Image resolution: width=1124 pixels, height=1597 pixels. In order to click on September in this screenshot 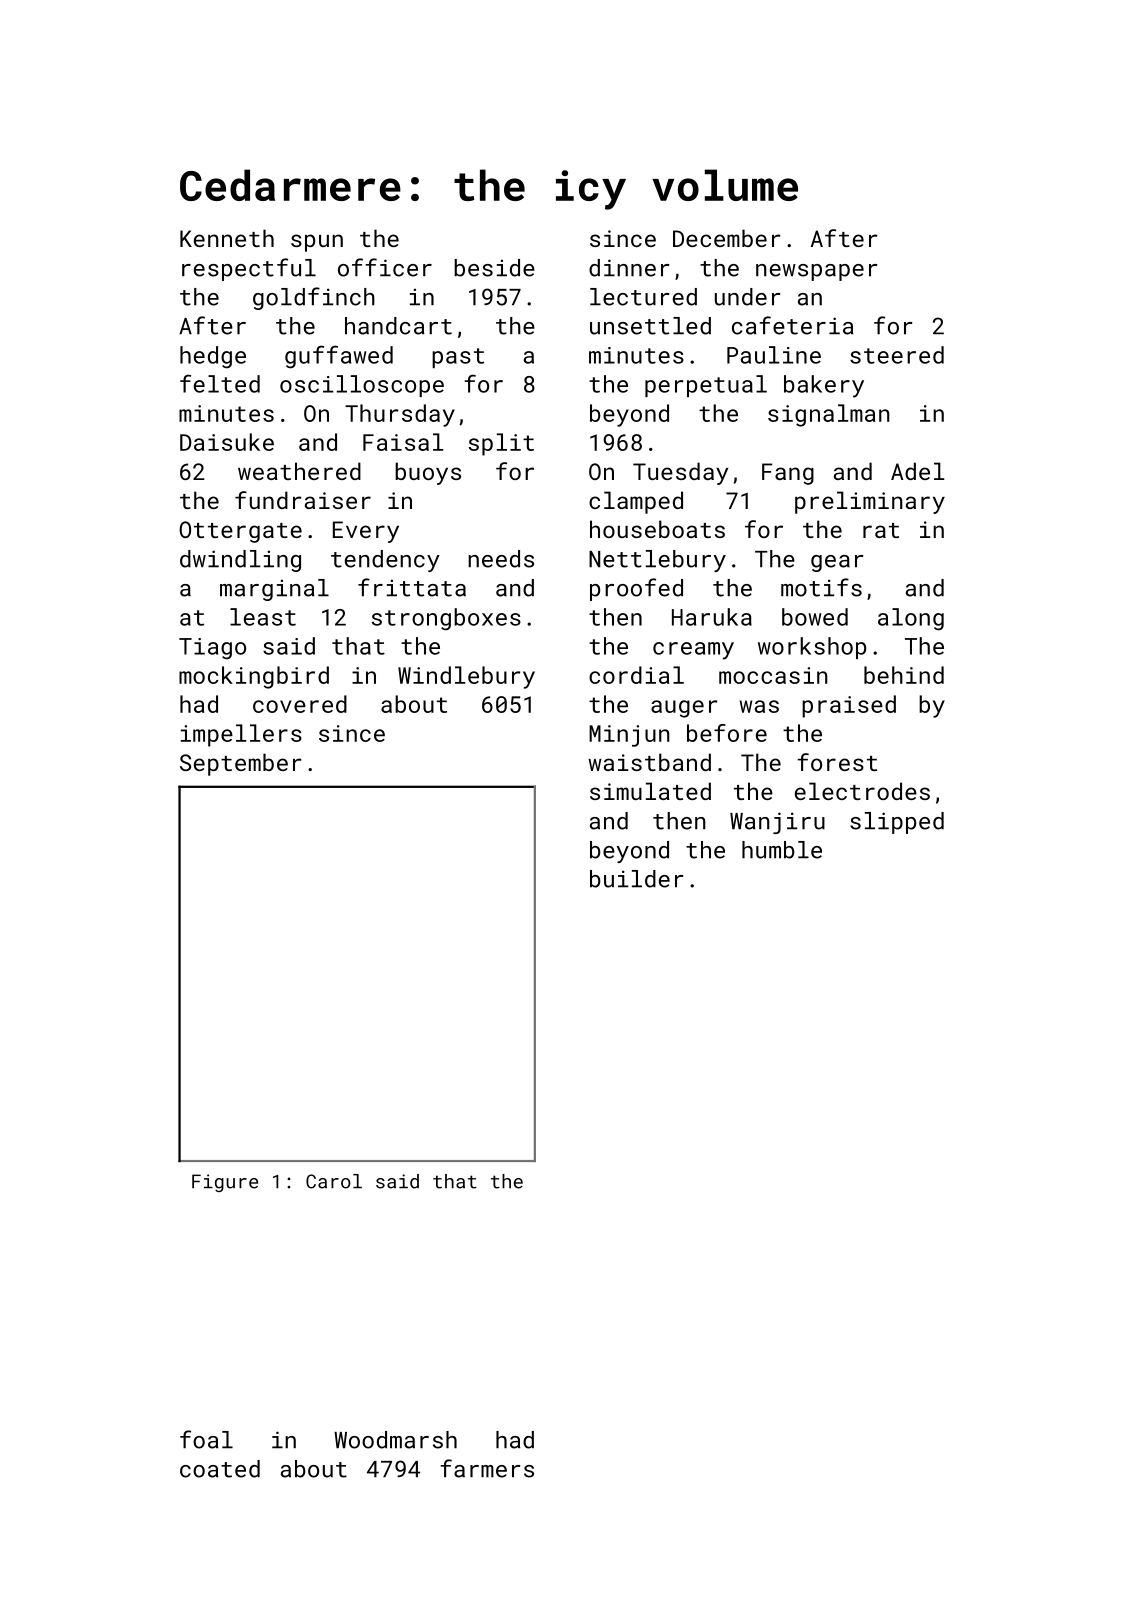, I will do `click(241, 764)`.
